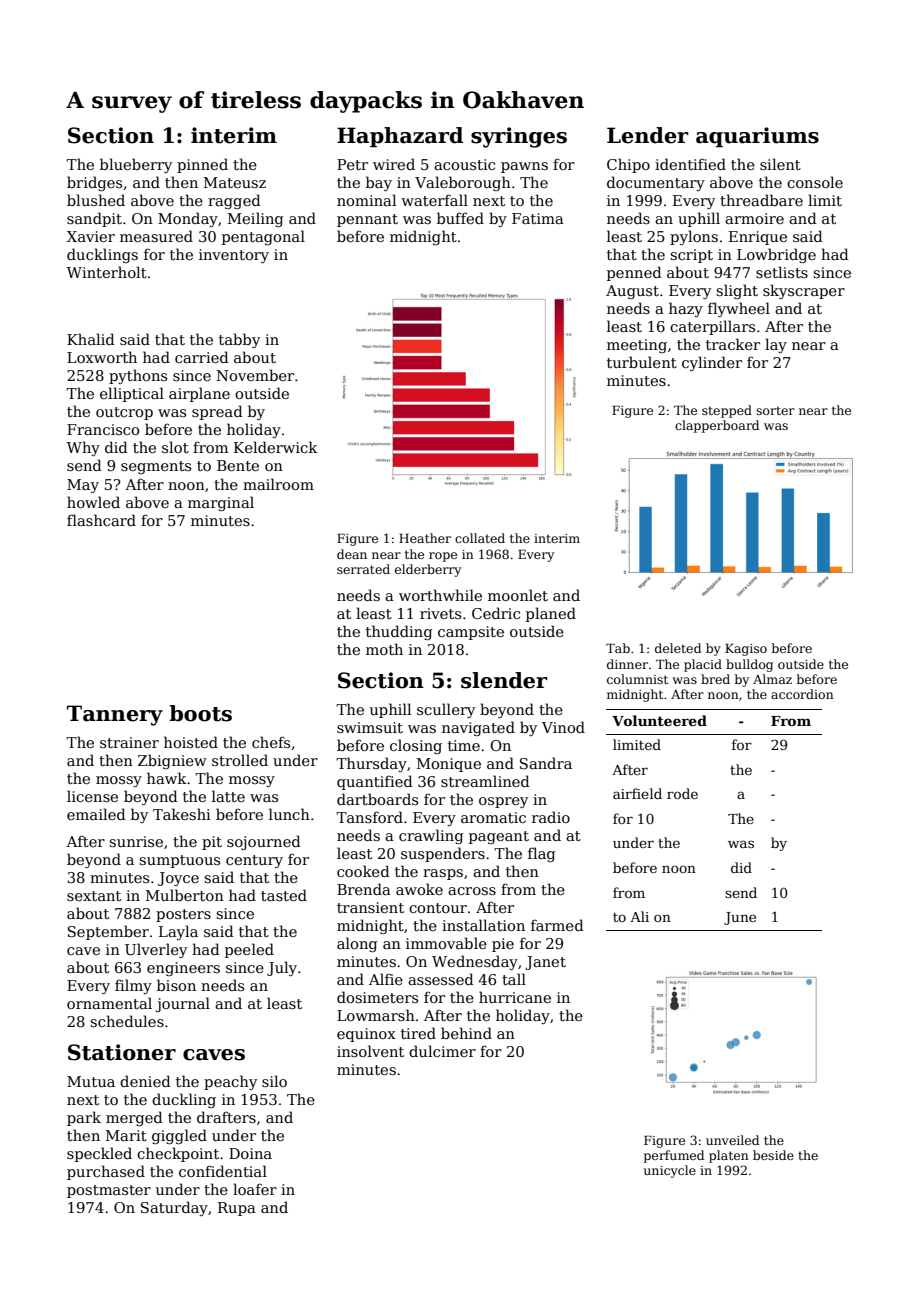  I want to click on cooked, so click(363, 871).
